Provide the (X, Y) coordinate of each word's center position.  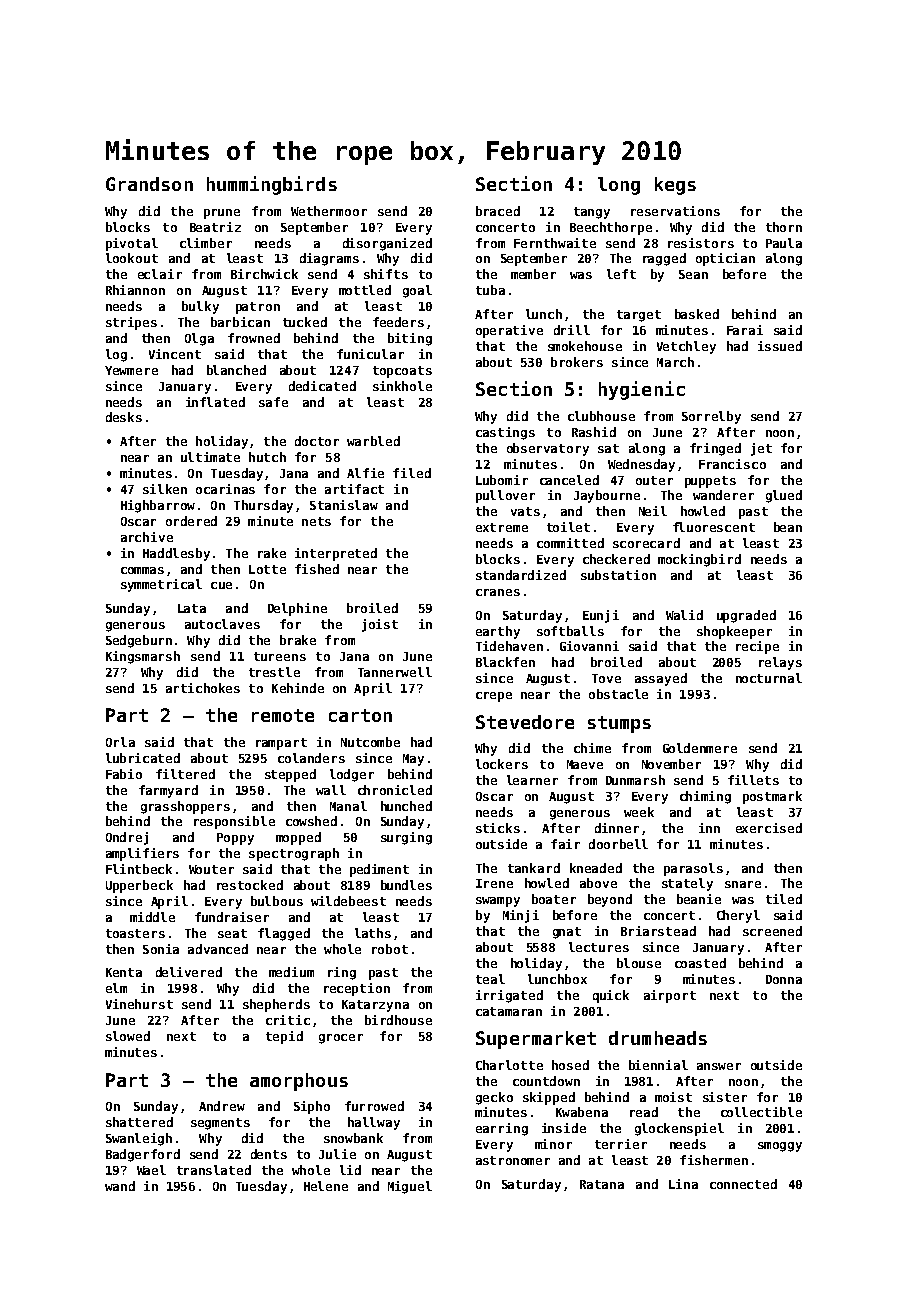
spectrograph (294, 854)
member (533, 274)
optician (725, 259)
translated (214, 1170)
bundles (406, 885)
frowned (254, 338)
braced (498, 211)
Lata (192, 608)
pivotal (132, 244)
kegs (675, 186)
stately (687, 884)
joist (380, 625)
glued (784, 496)
